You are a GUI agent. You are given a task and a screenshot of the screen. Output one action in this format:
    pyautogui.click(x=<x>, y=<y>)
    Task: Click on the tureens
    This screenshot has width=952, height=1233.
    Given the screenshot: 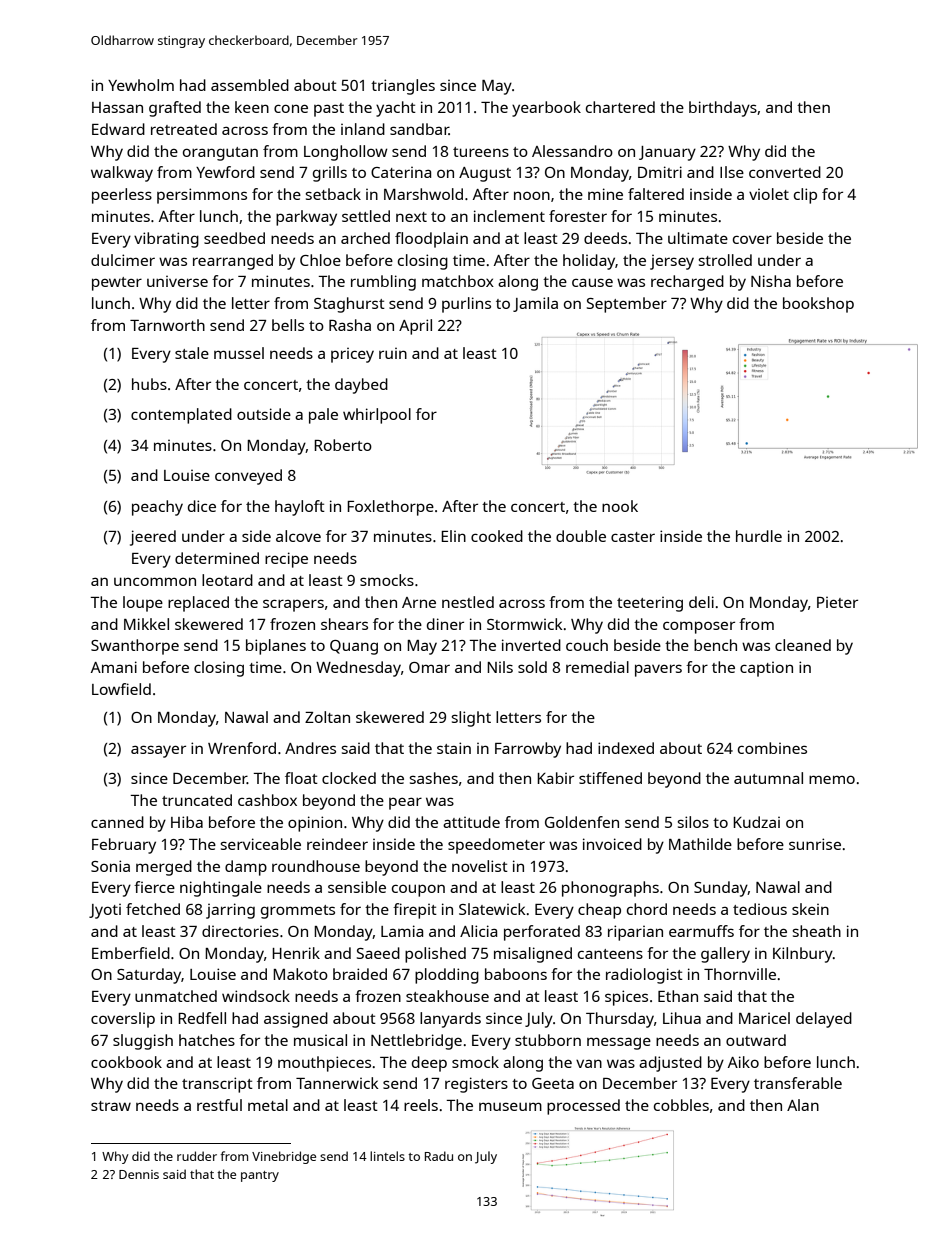 What is the action you would take?
    pyautogui.click(x=481, y=152)
